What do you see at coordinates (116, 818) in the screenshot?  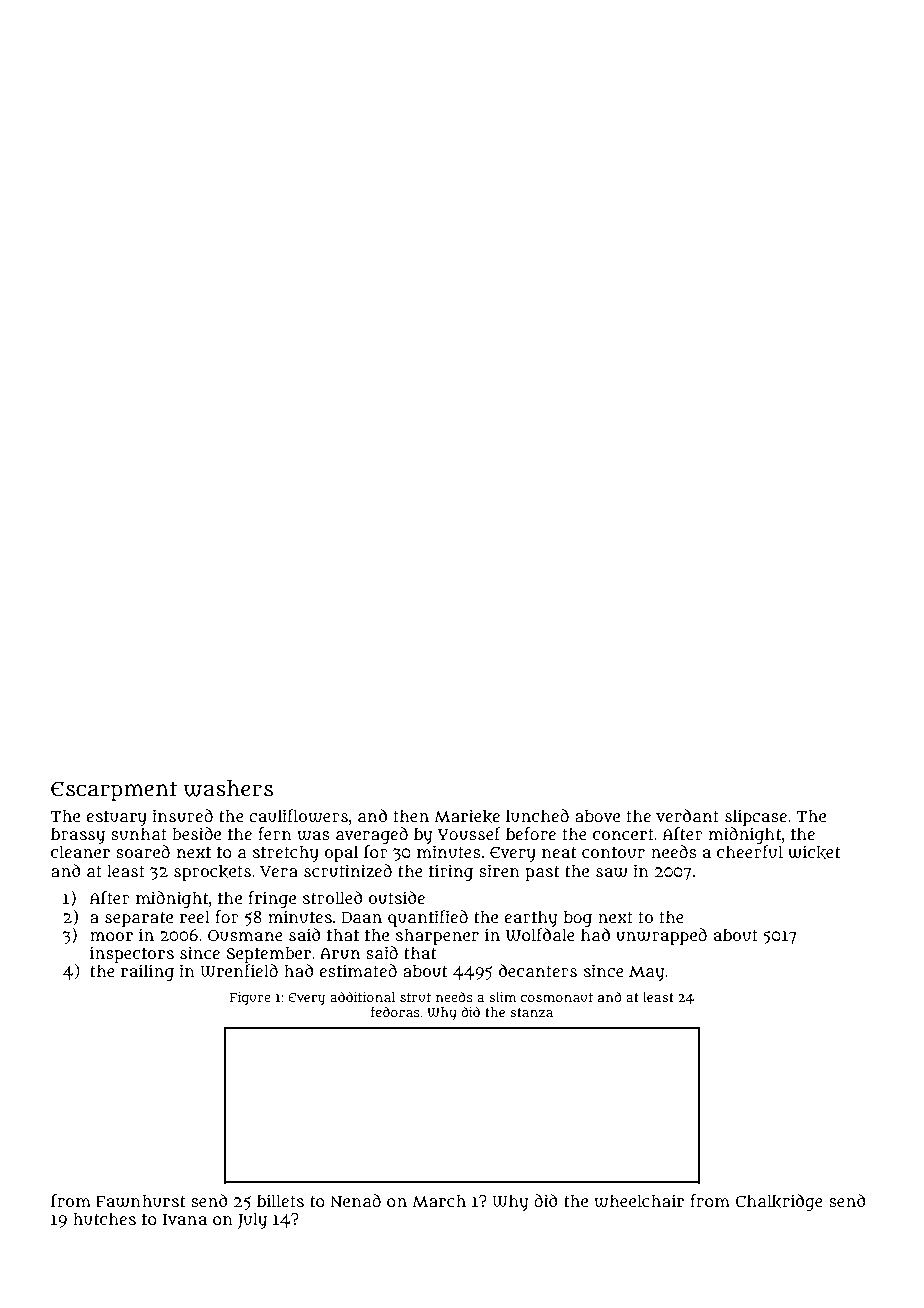 I see `estuary` at bounding box center [116, 818].
